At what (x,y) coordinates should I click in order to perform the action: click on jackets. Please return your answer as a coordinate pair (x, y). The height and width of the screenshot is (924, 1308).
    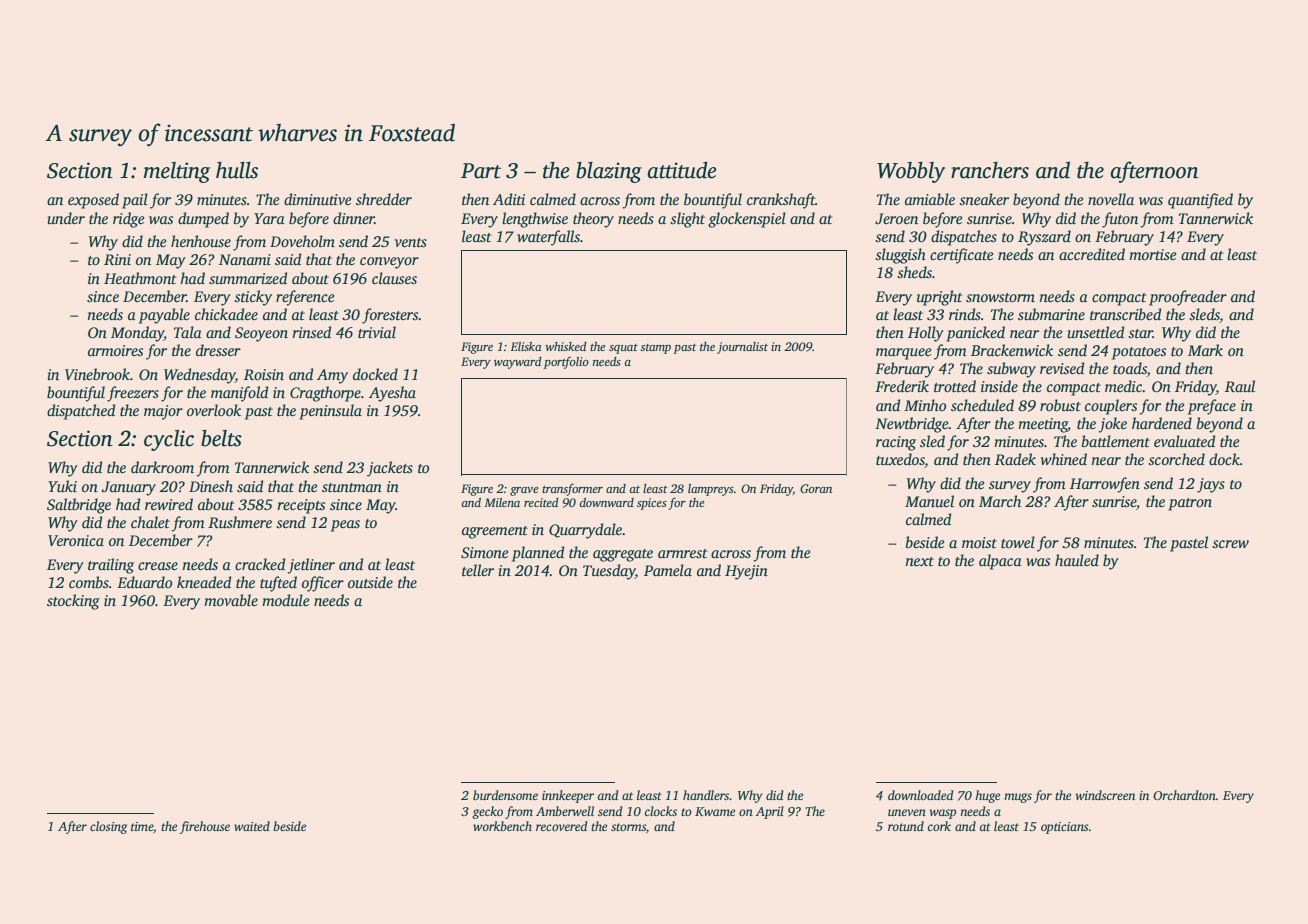
    Looking at the image, I should click on (390, 469).
